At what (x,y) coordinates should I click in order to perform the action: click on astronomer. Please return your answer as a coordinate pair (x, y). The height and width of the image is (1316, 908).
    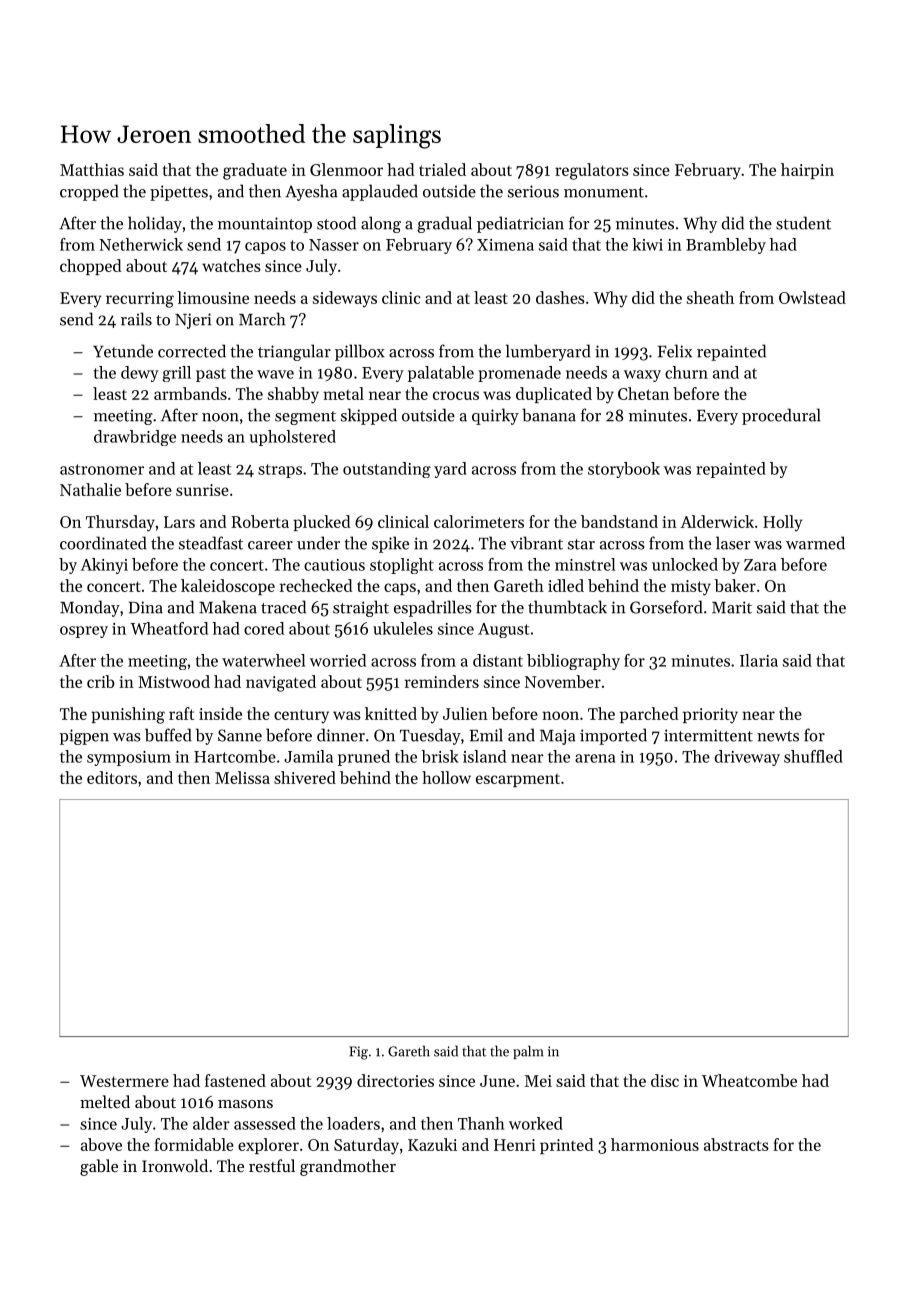
    Looking at the image, I should click on (102, 469).
